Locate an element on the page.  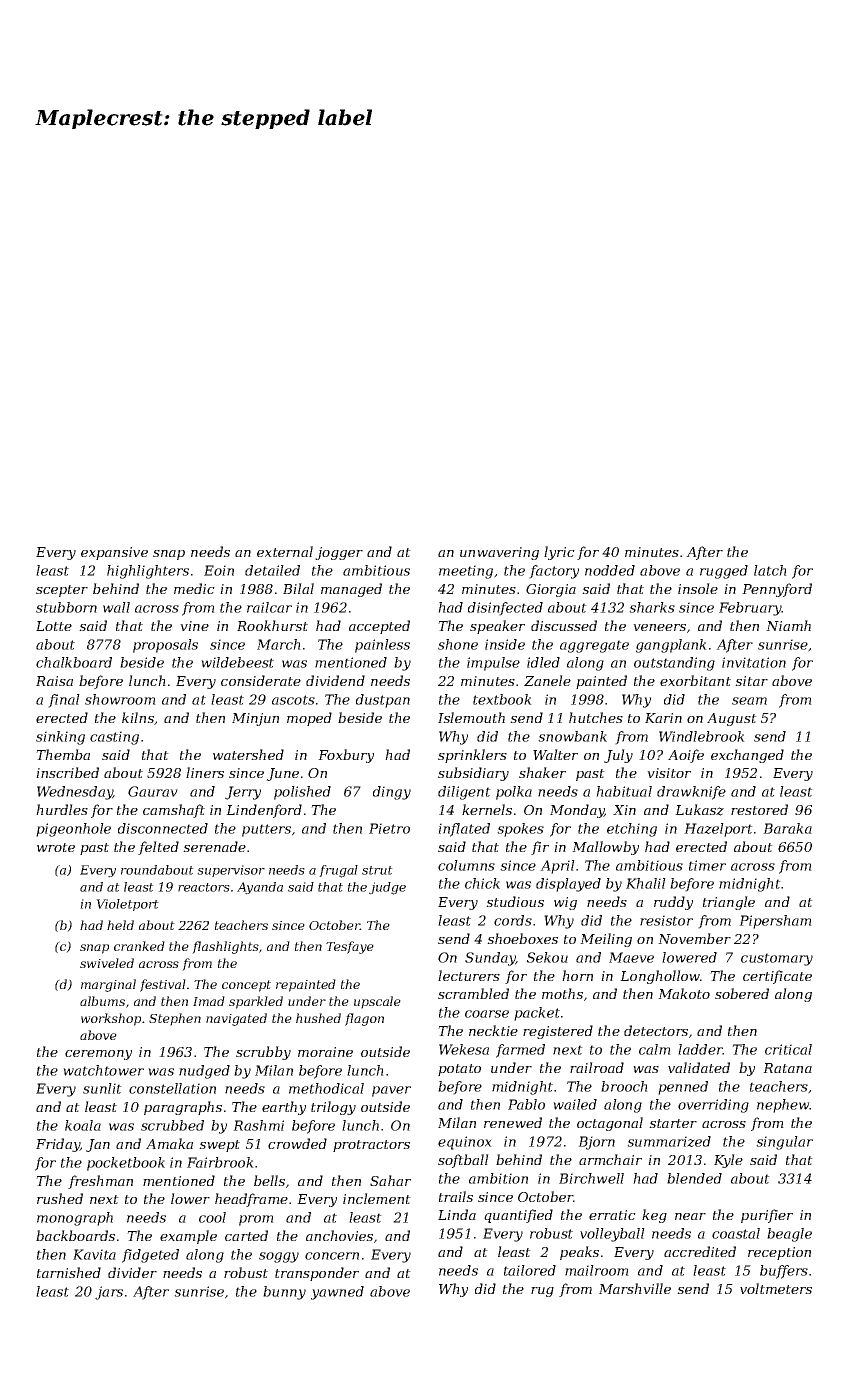
lyric is located at coordinates (559, 553).
